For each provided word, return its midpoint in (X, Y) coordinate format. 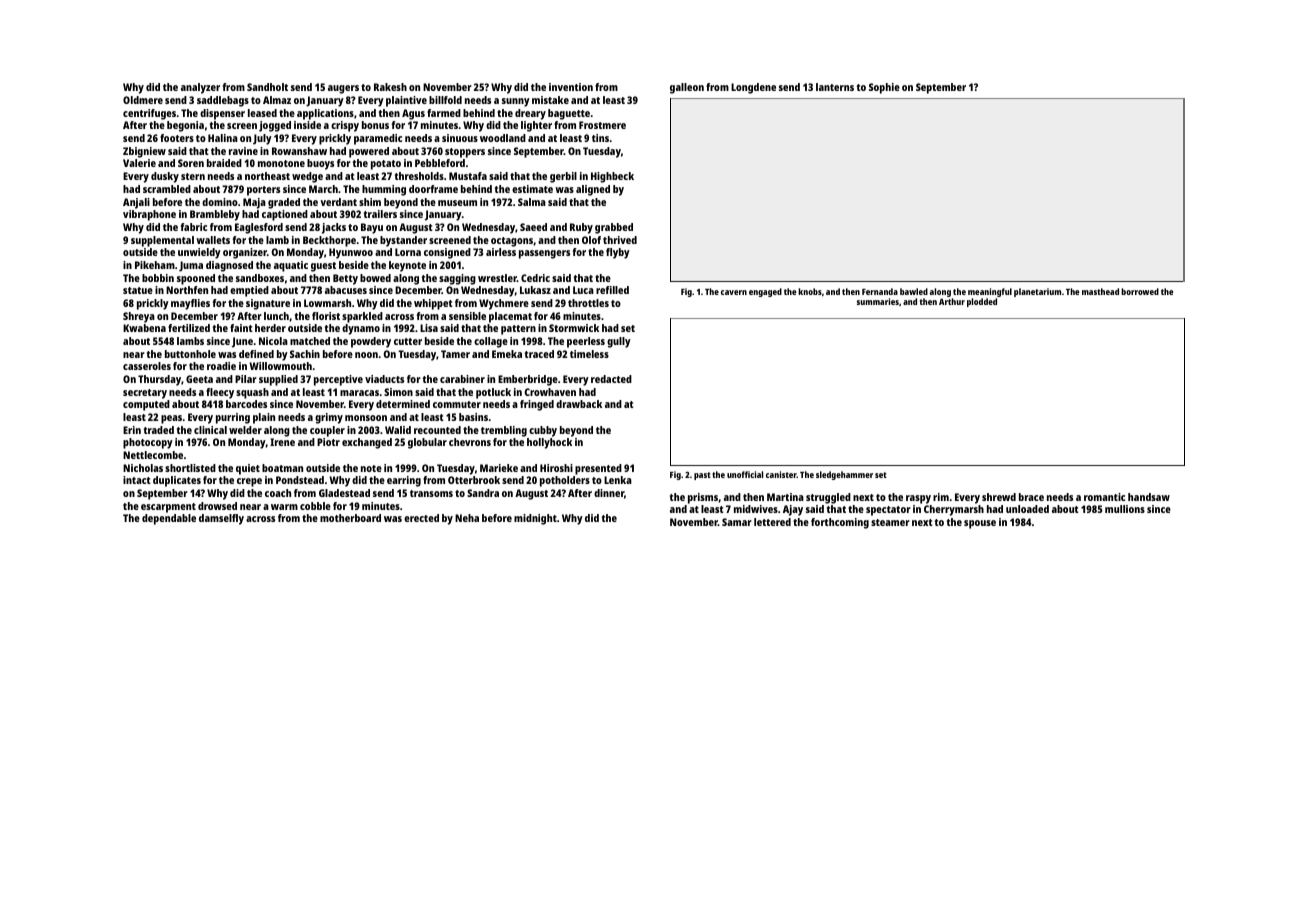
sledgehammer (844, 475)
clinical (210, 430)
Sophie (884, 88)
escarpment (168, 508)
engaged (765, 292)
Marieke (499, 468)
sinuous (460, 138)
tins (600, 138)
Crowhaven (550, 392)
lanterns (835, 87)
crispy (345, 126)
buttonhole (190, 354)
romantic (1104, 497)
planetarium (1037, 292)
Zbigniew (144, 152)
